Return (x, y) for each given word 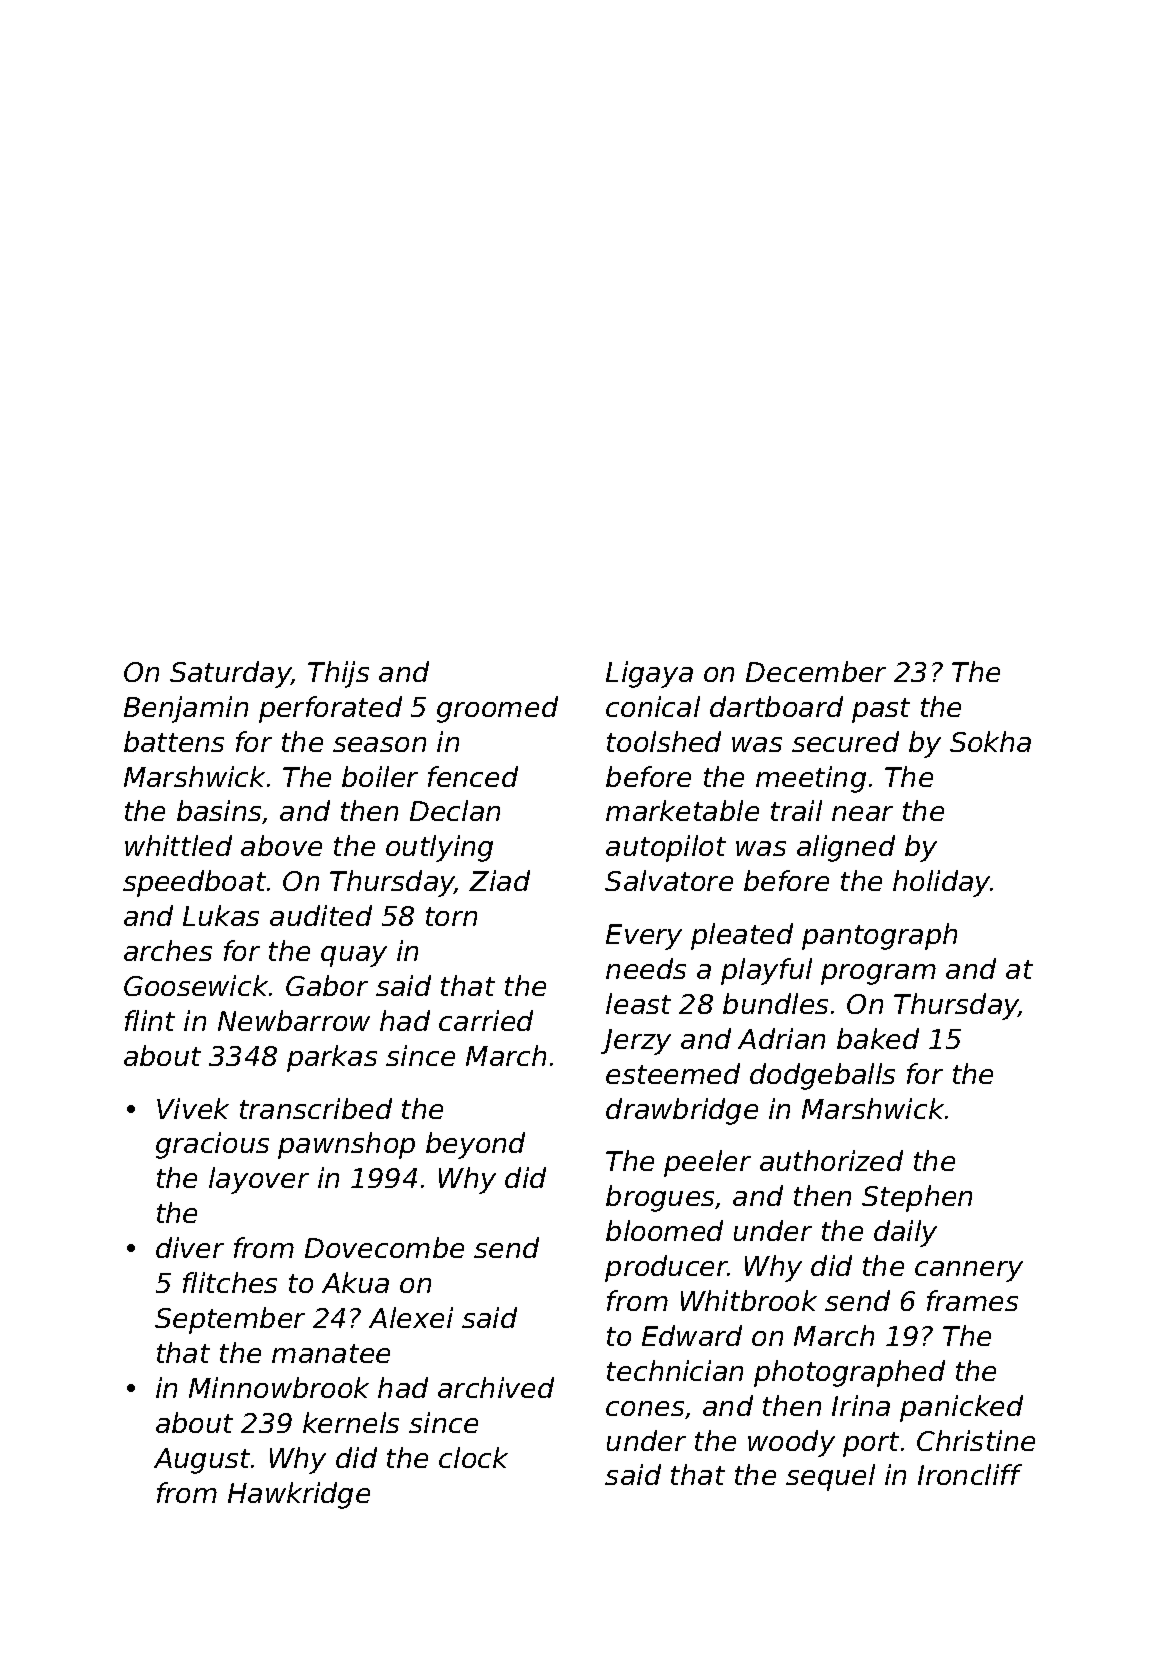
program (878, 974)
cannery (969, 1271)
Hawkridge (299, 1495)
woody (791, 1443)
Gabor (327, 985)
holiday (942, 883)
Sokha (990, 741)
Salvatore (669, 880)
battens (174, 741)
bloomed (664, 1230)
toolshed (664, 741)
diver (190, 1247)
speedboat (194, 883)
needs (646, 968)
